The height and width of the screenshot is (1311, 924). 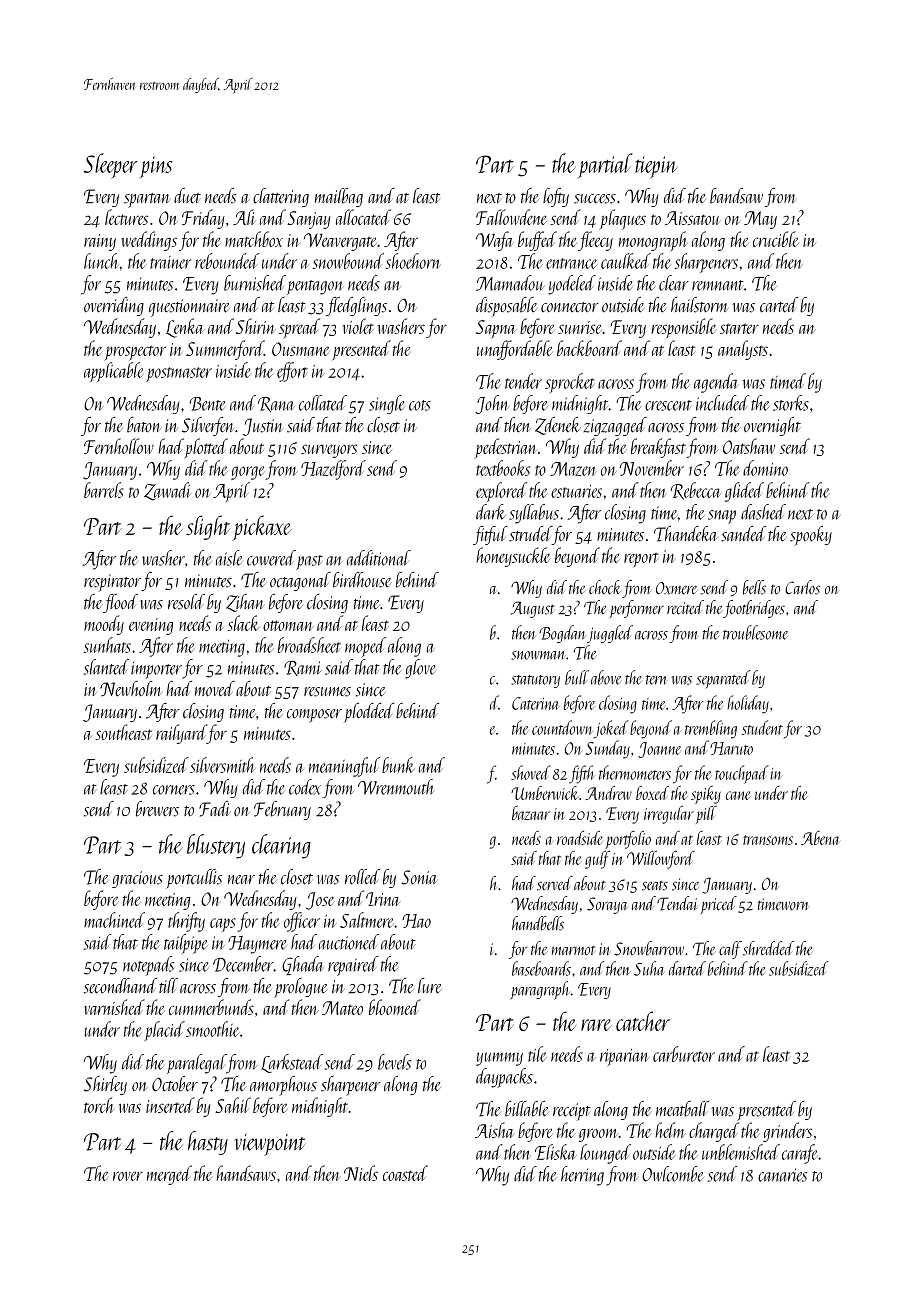 I want to click on herring, so click(x=582, y=1176).
